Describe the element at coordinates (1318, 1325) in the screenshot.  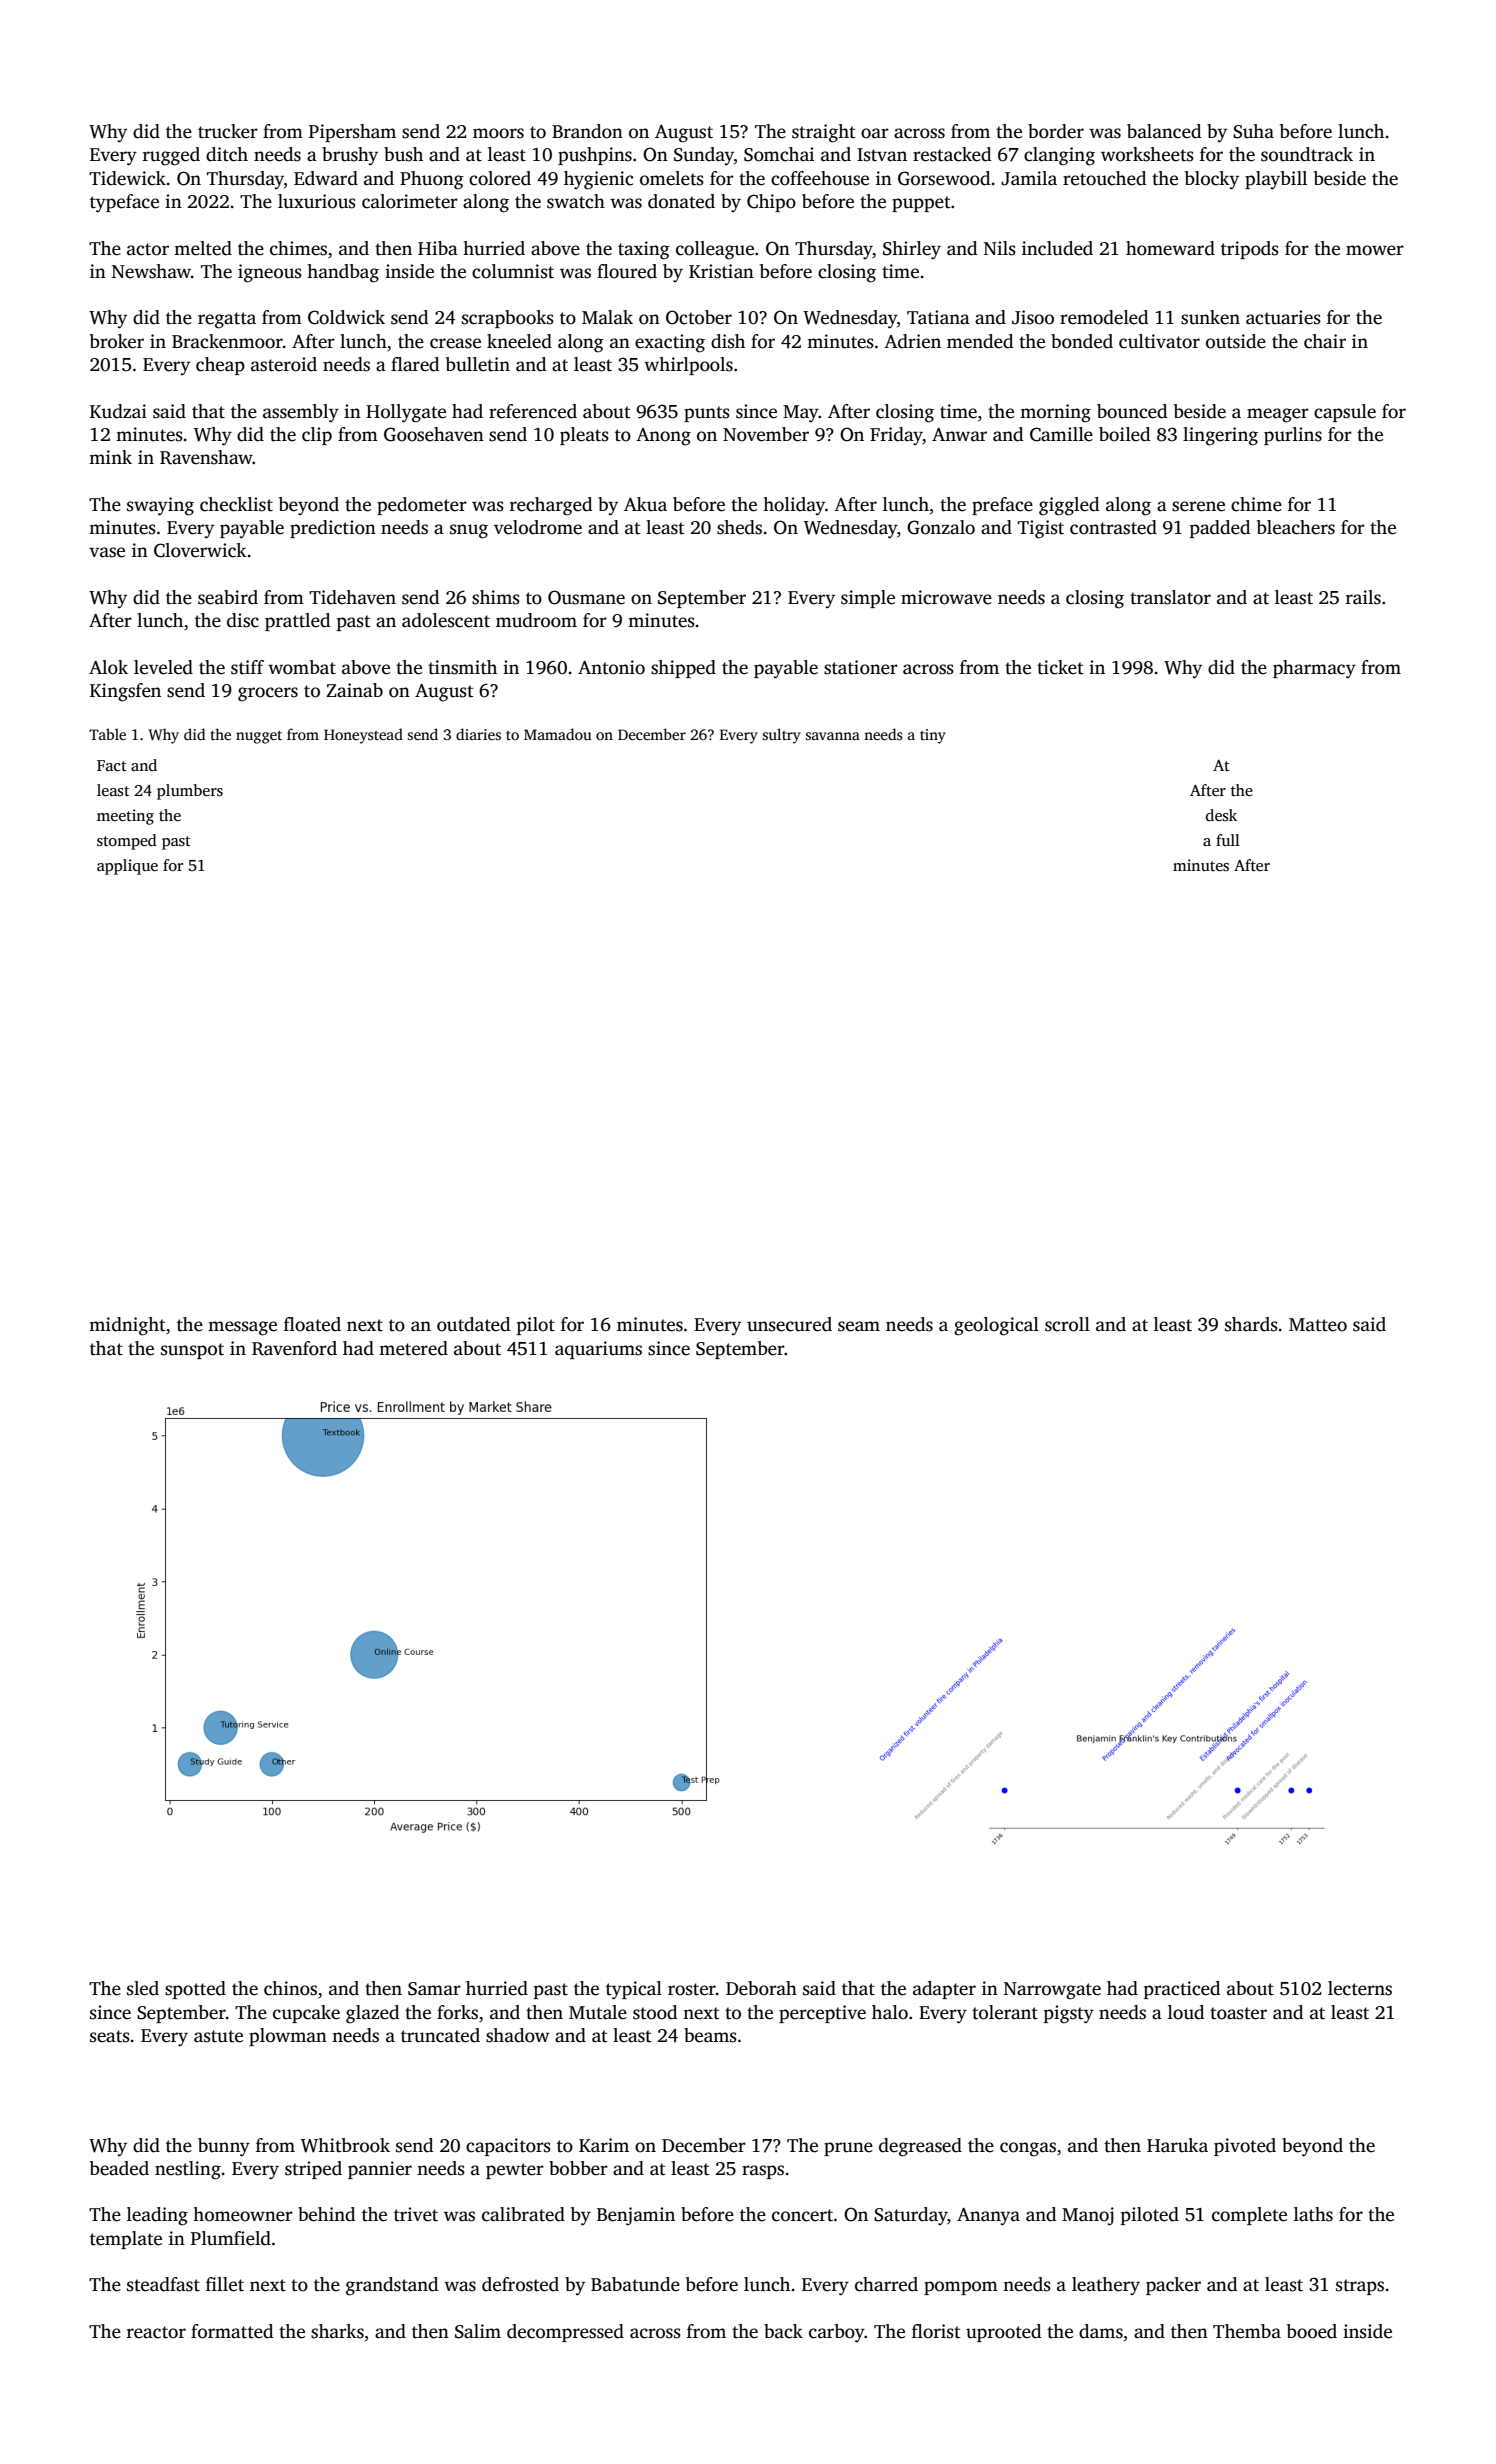
I see `Matteo` at that location.
